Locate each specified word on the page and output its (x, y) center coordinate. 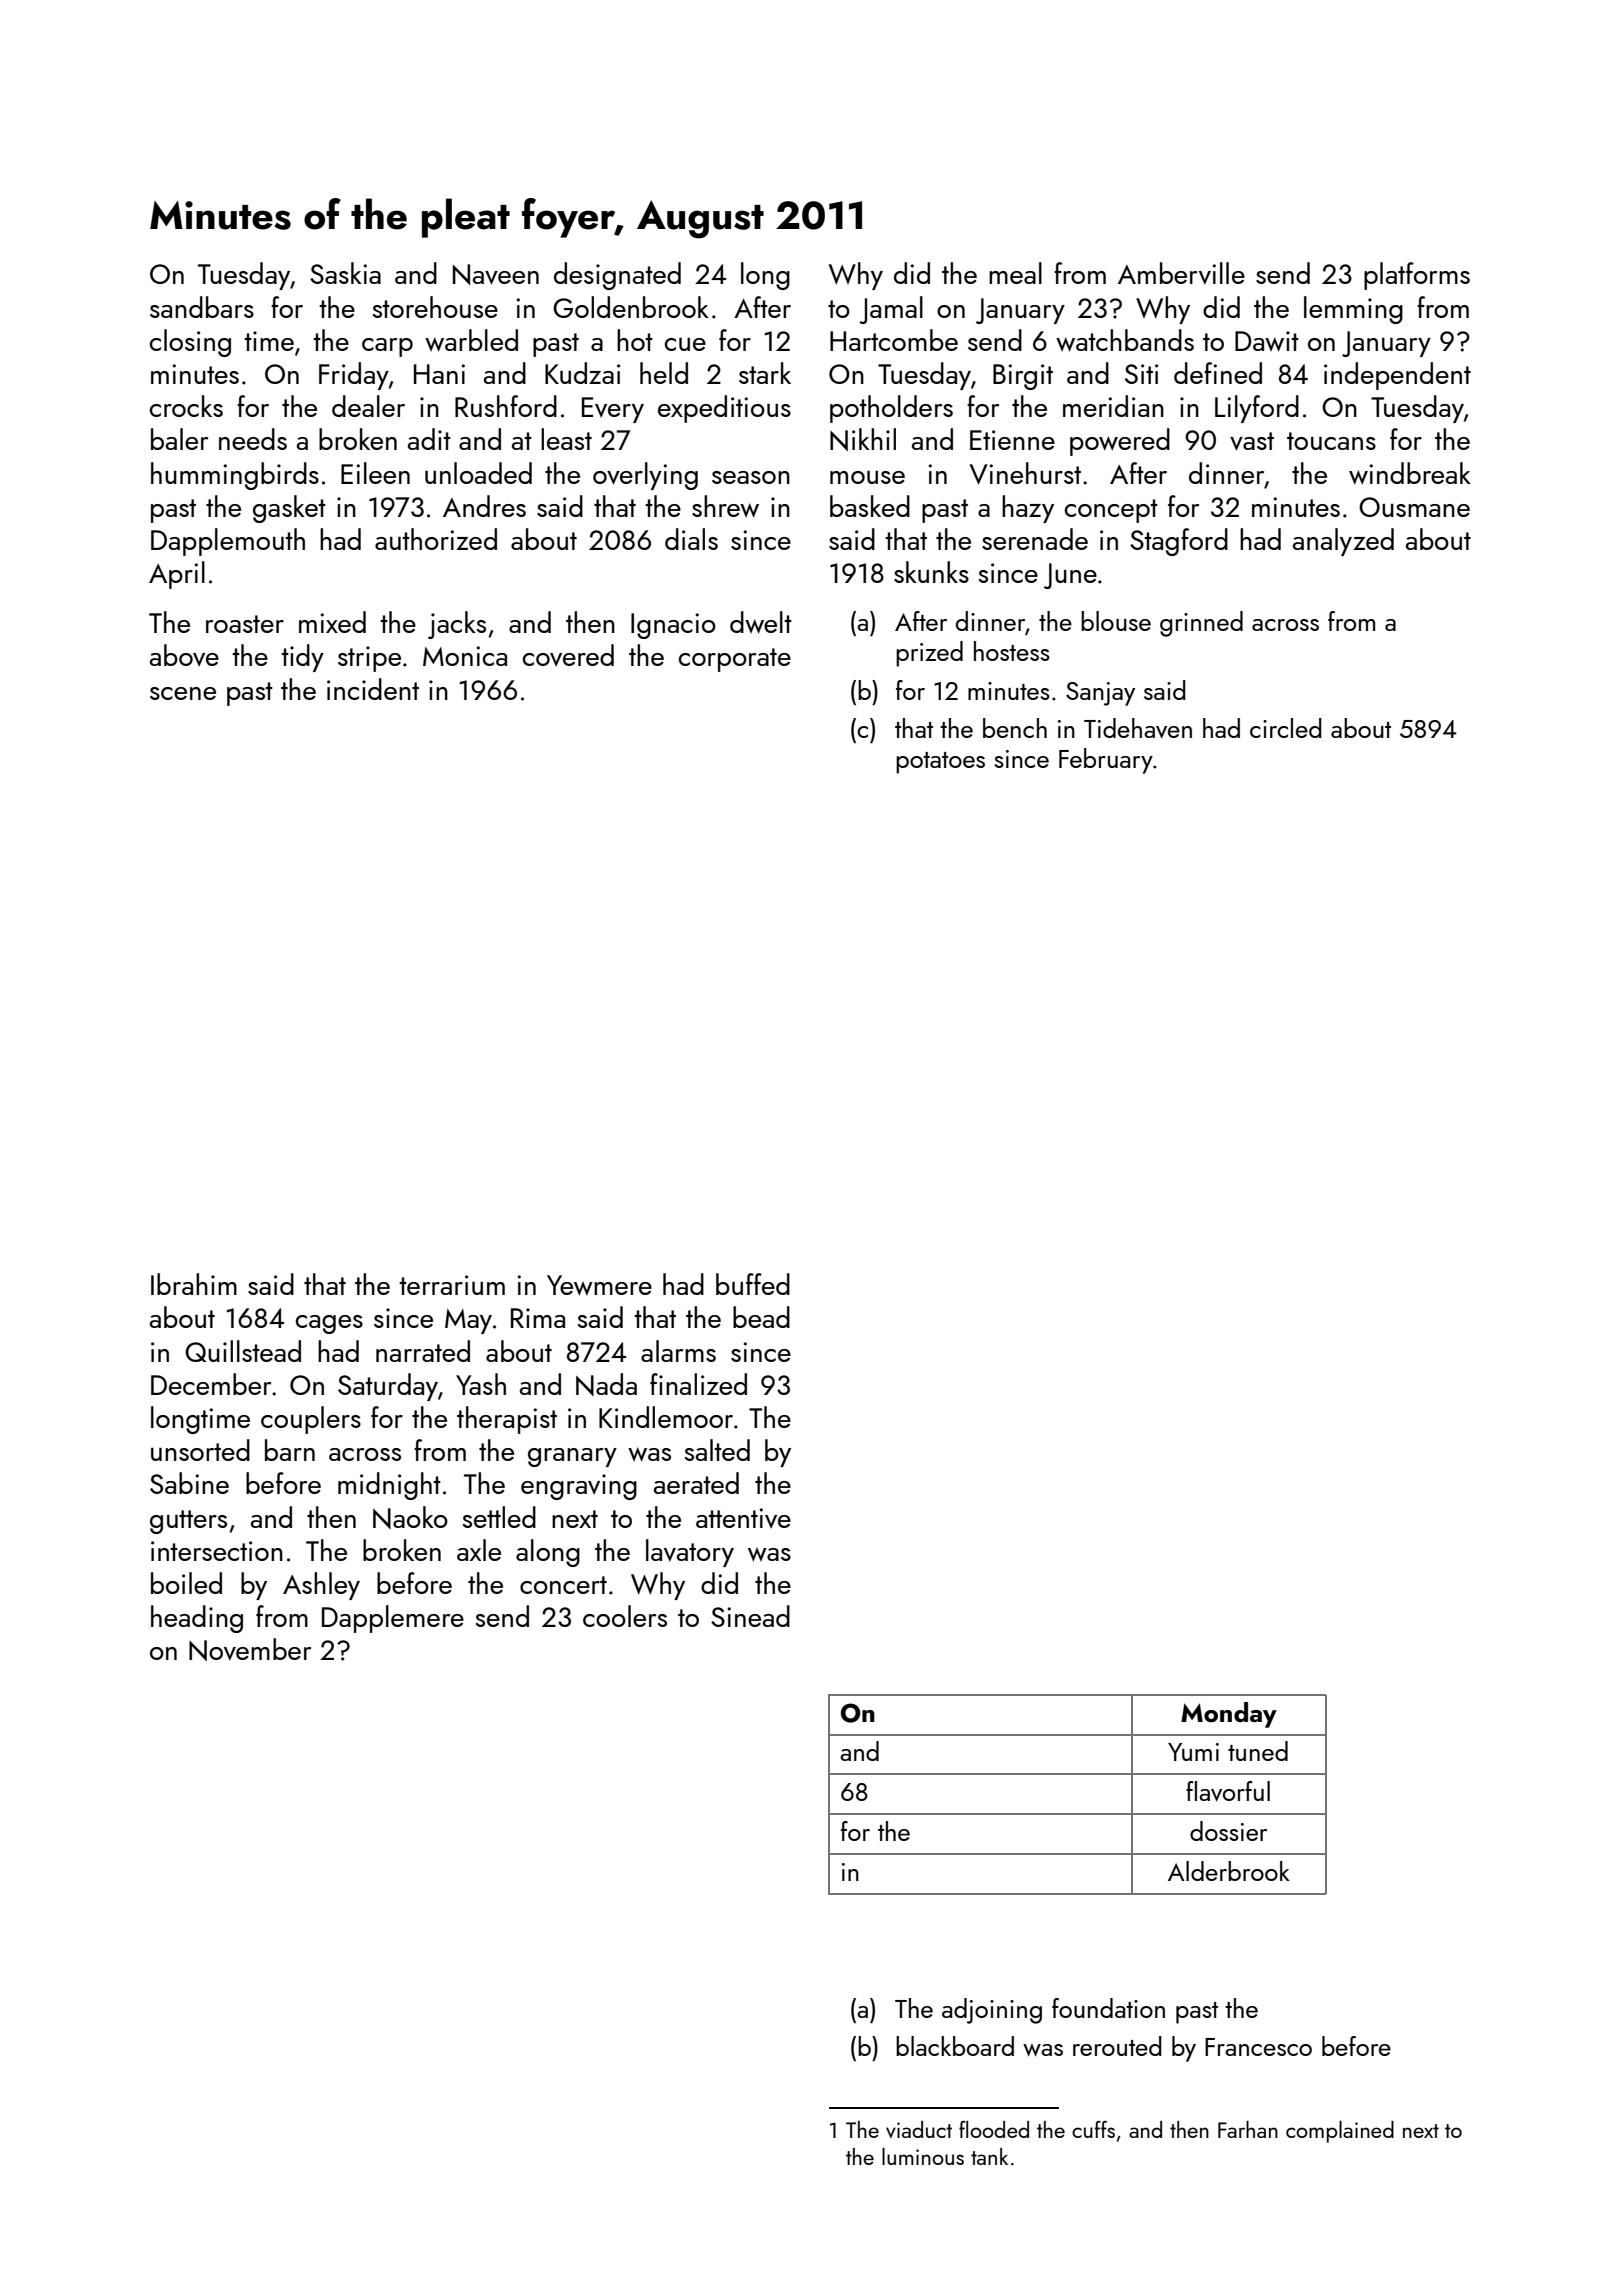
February (1106, 761)
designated (617, 276)
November (250, 1649)
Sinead (750, 1616)
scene (183, 693)
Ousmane (1414, 507)
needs (253, 439)
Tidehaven (1138, 728)
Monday (1229, 1715)
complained (1340, 2132)
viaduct (919, 2129)
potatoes (940, 763)
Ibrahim (194, 1284)
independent (1397, 376)
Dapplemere (393, 1619)
